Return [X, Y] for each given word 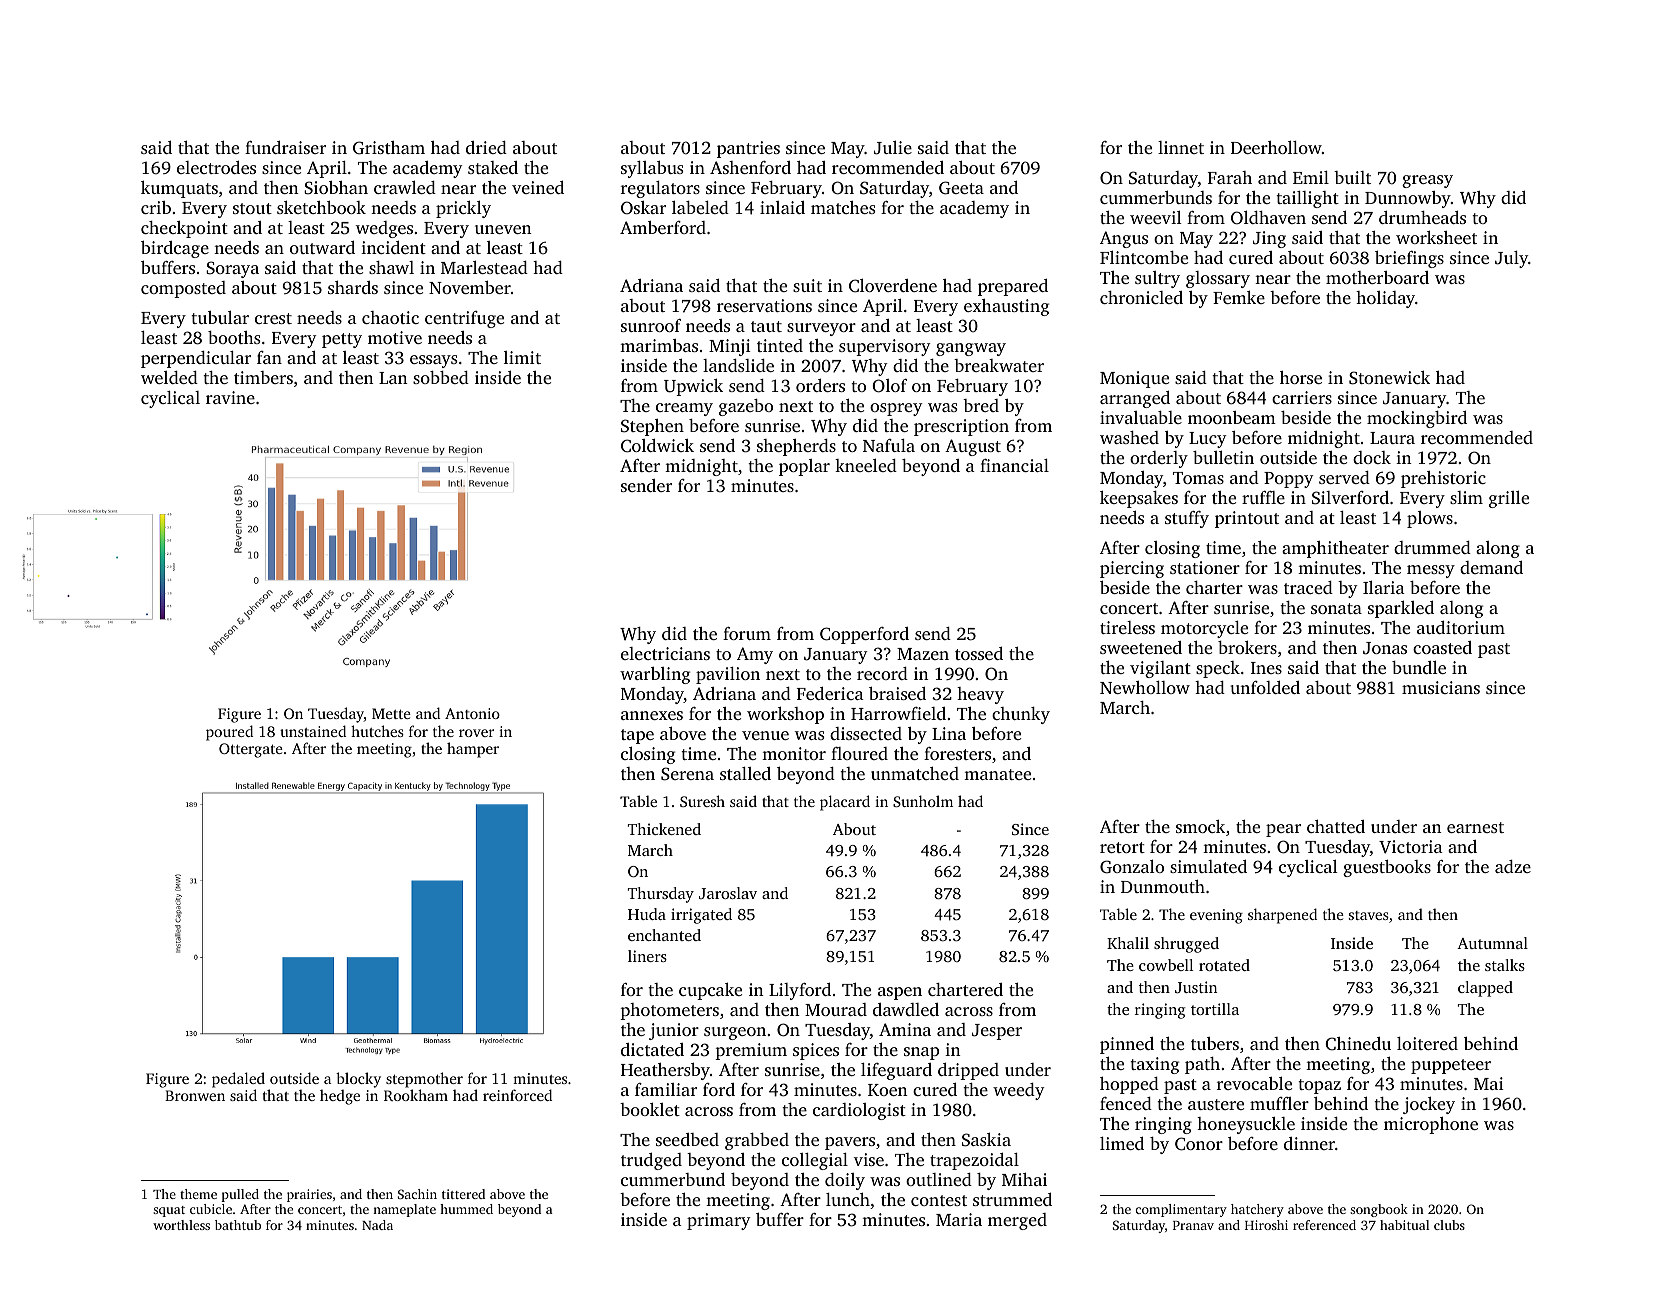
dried [486, 147]
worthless [181, 1225]
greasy [1427, 181]
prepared [1013, 287]
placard [845, 803]
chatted [1336, 826]
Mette [391, 713]
